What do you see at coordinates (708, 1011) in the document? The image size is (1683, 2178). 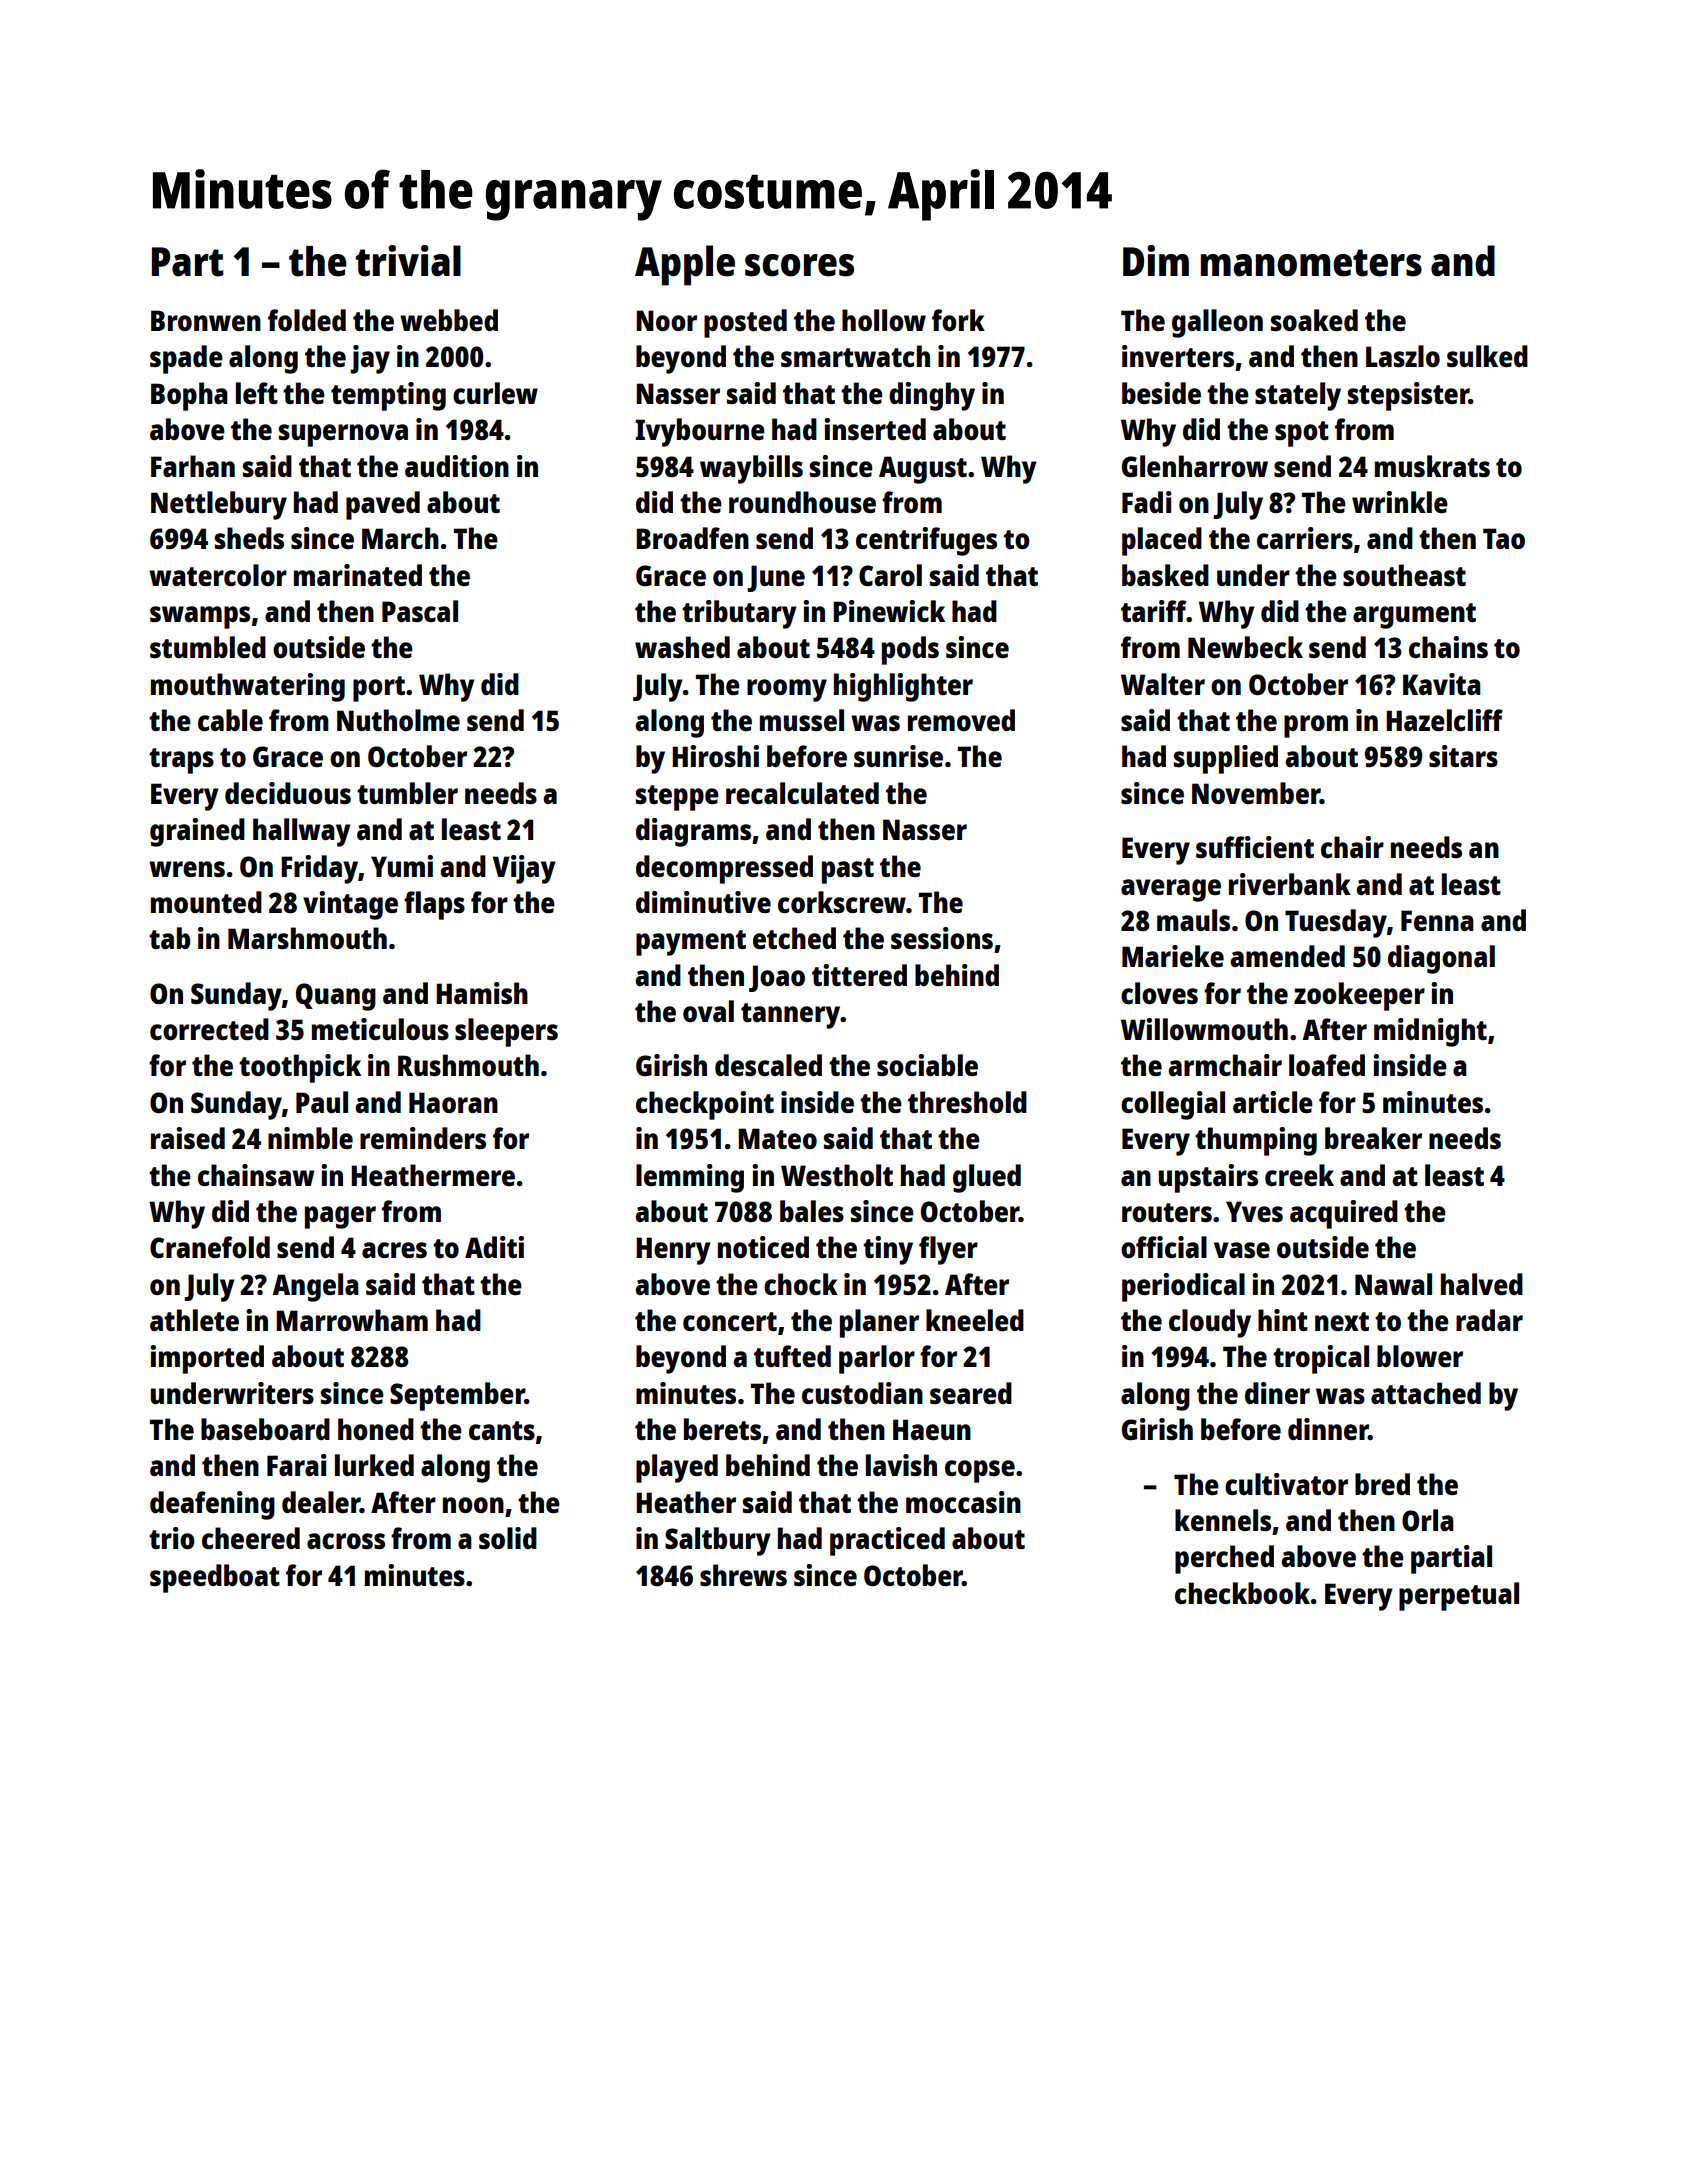 I see `oval` at bounding box center [708, 1011].
